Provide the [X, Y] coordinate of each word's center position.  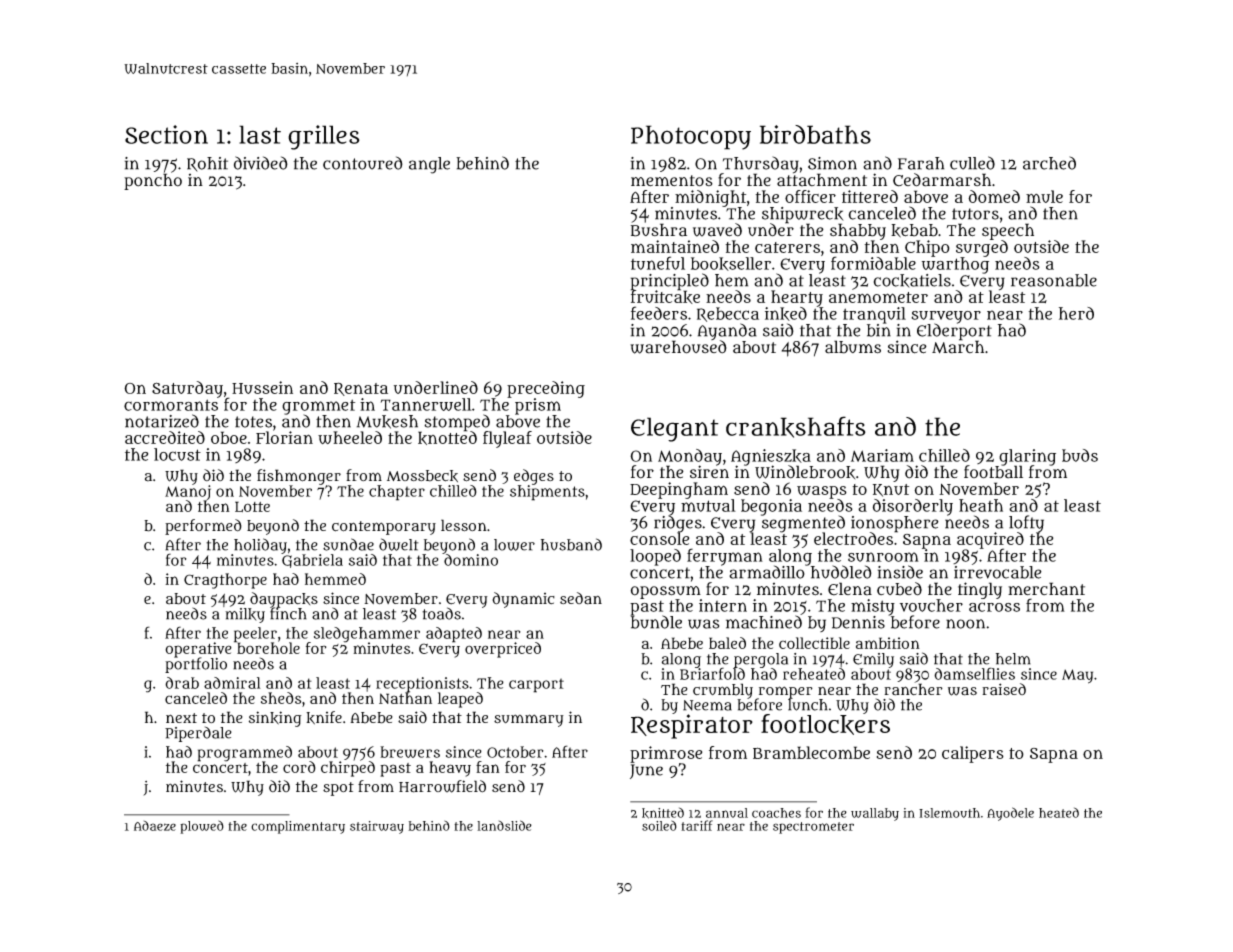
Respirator [692, 726]
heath [981, 505]
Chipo [927, 248]
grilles [324, 137]
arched [1049, 163]
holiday [260, 546]
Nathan [405, 698]
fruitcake [665, 297]
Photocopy [691, 137]
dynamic [523, 600]
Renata [361, 389]
